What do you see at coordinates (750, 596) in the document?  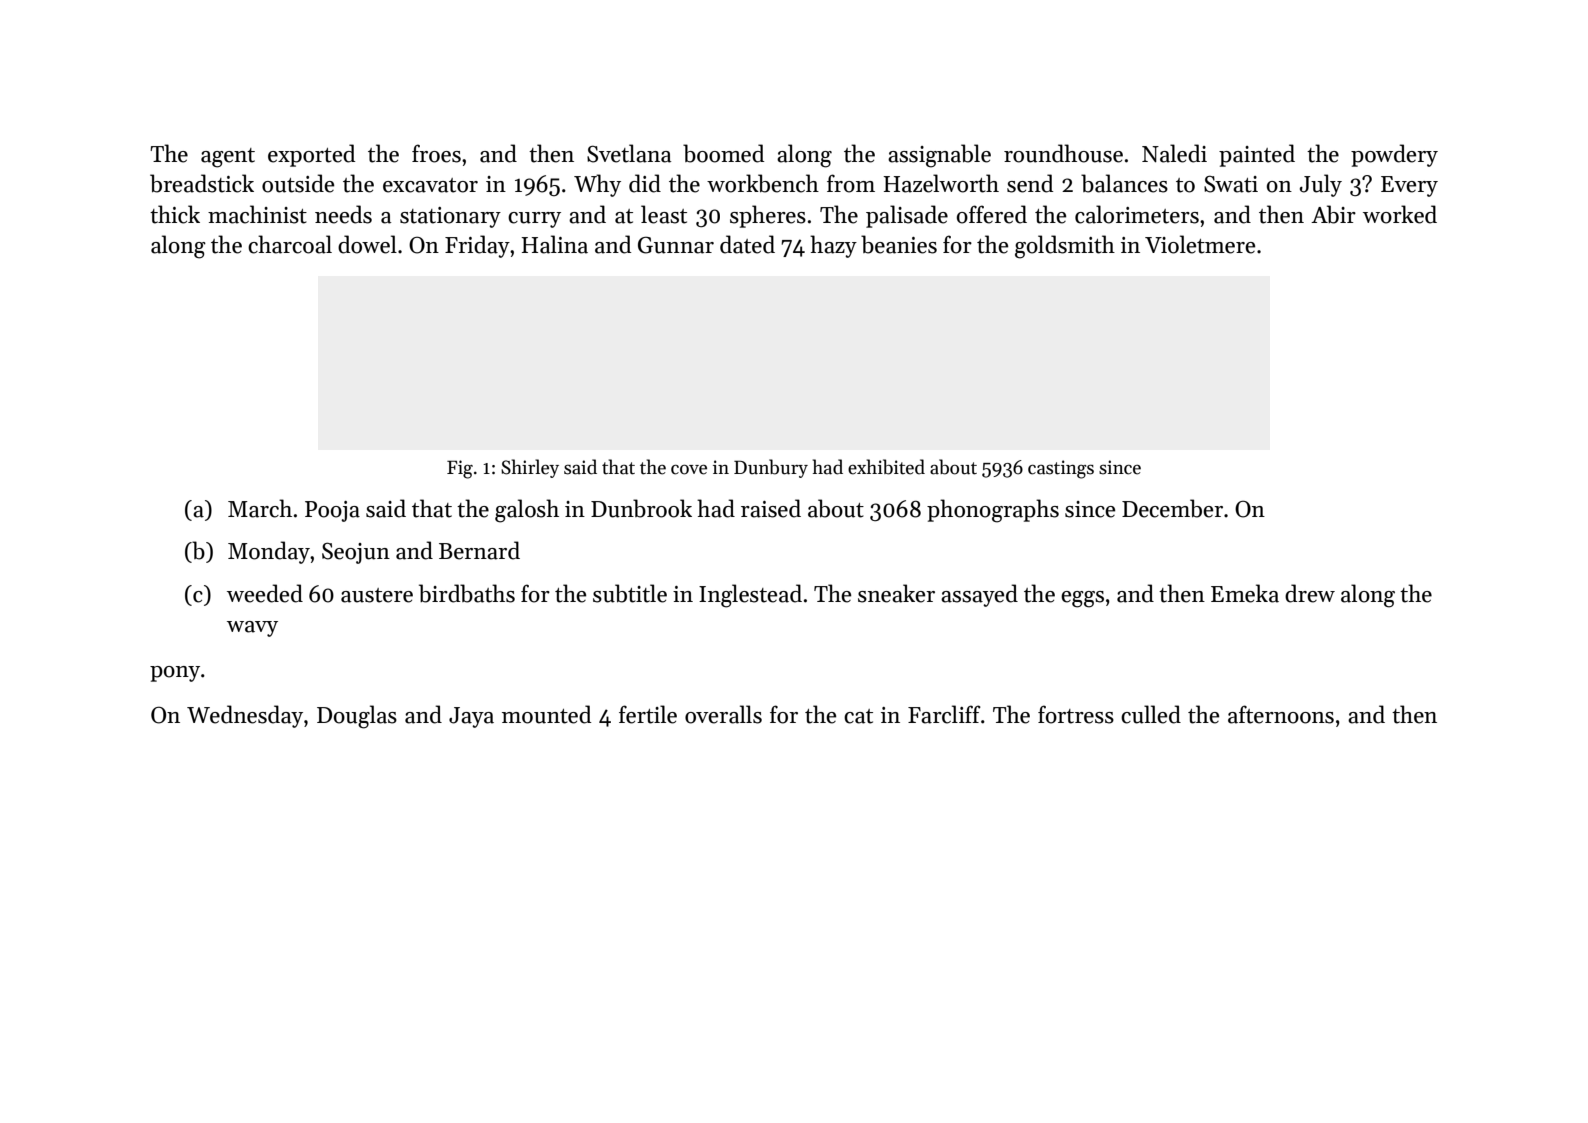 I see `Inglestead` at bounding box center [750, 596].
